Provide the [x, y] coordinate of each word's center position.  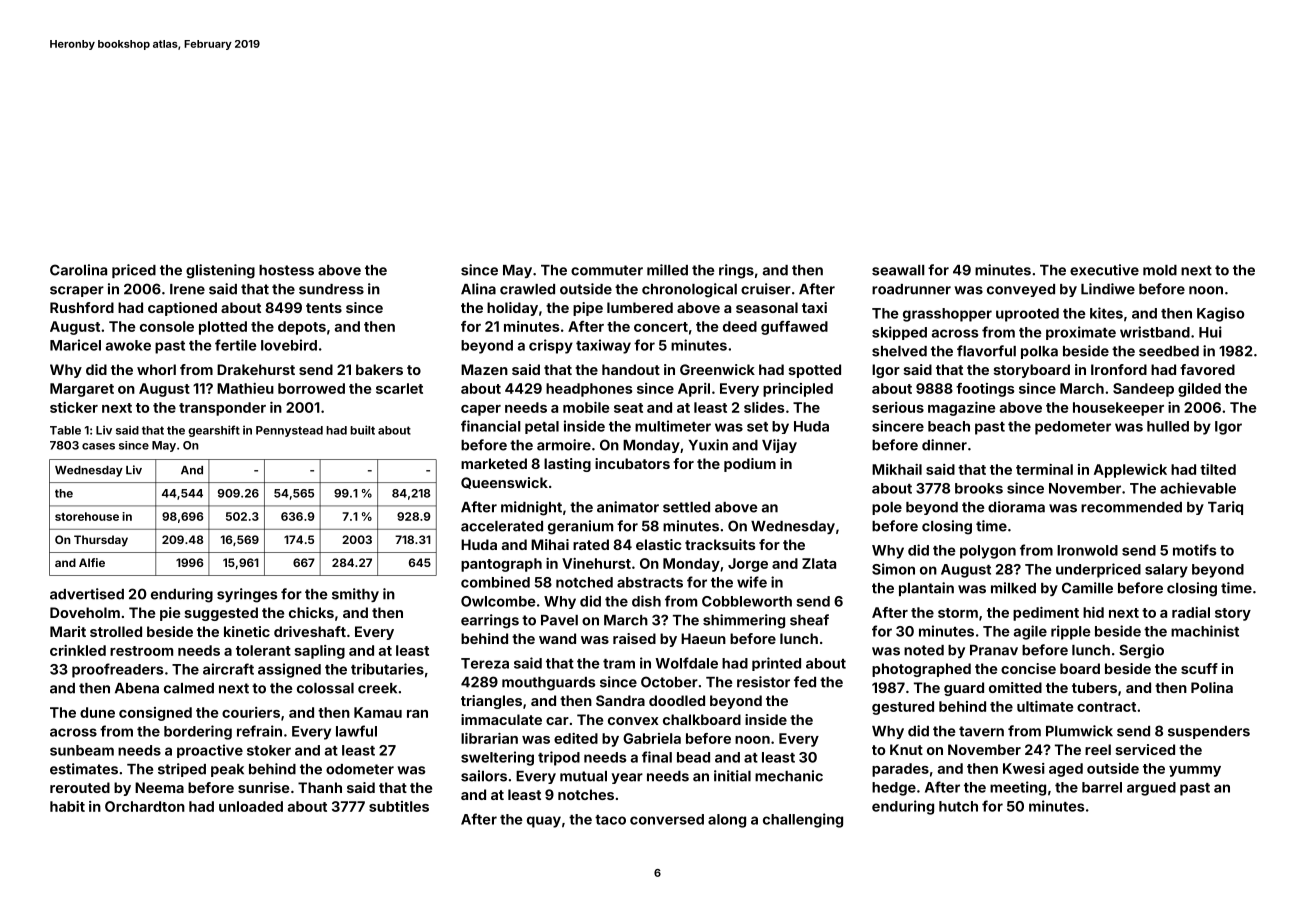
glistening [220, 271]
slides [764, 407]
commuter [607, 270]
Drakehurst [256, 369]
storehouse [87, 516]
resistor [763, 682]
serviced [1145, 749]
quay [544, 822]
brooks [979, 488]
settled [686, 507]
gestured [903, 708]
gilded [1199, 390]
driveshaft [310, 631]
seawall [898, 270]
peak [227, 770]
